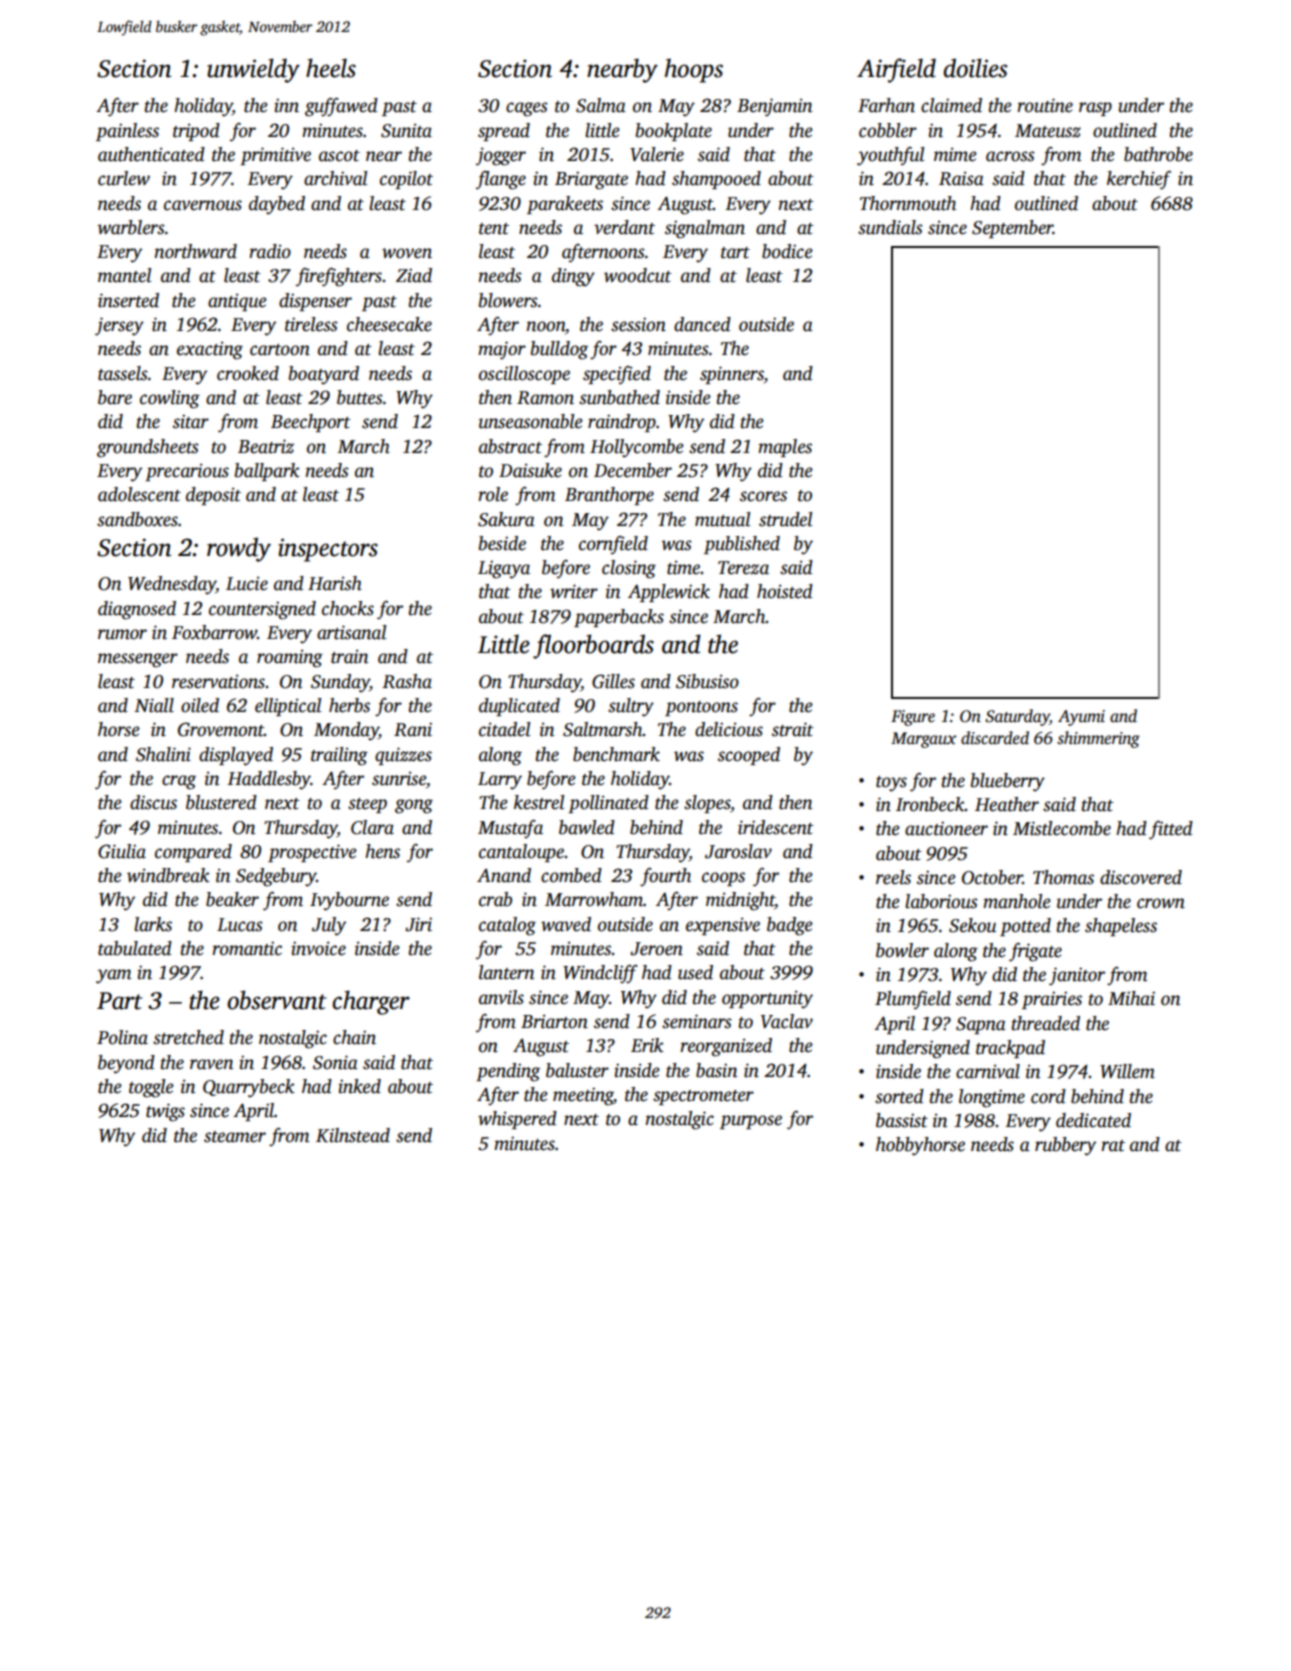  Describe the element at coordinates (122, 851) in the screenshot. I see `Giulia` at that location.
